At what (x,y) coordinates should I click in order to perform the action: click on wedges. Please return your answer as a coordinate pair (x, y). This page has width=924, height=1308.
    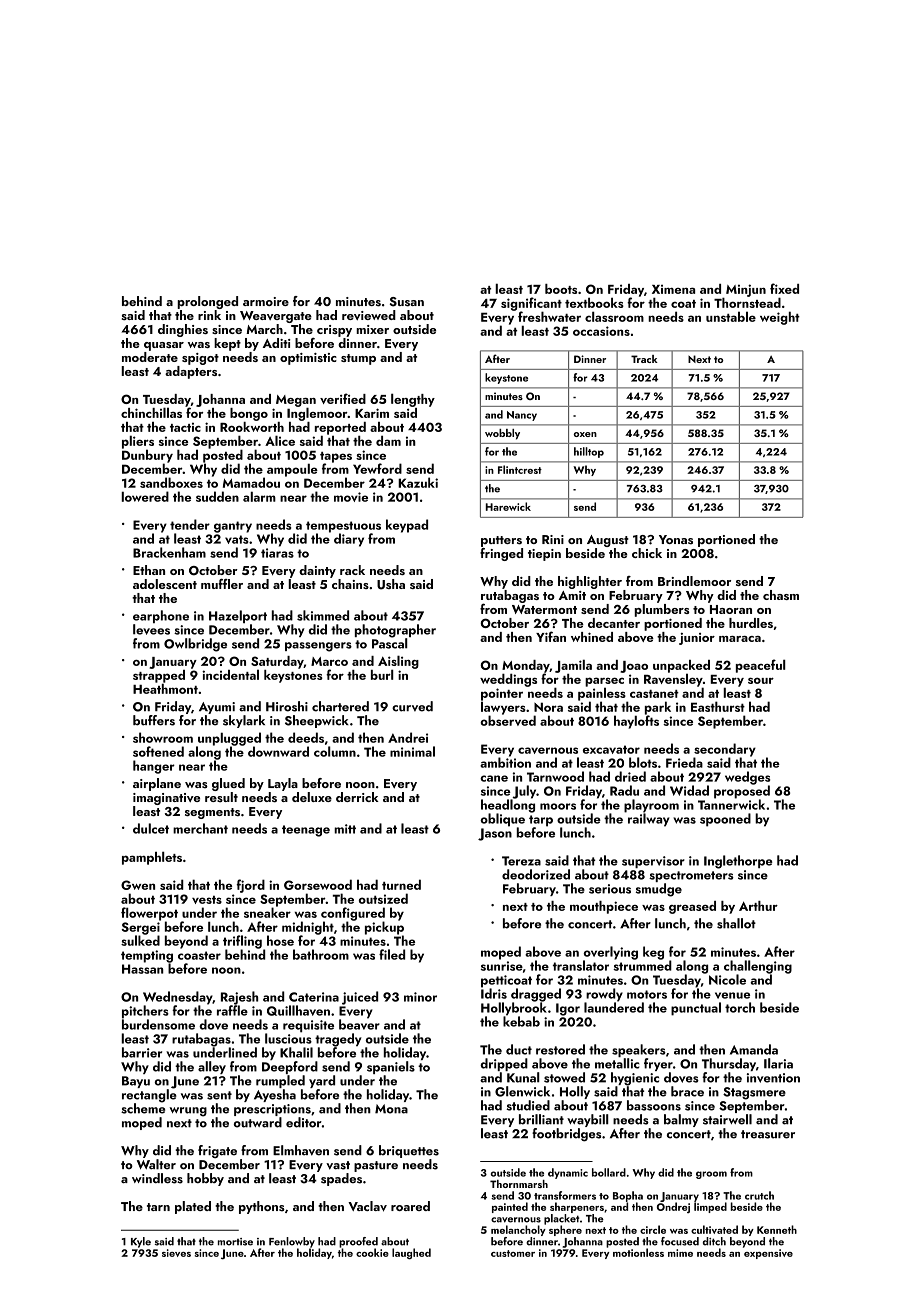
    Looking at the image, I should click on (747, 778).
